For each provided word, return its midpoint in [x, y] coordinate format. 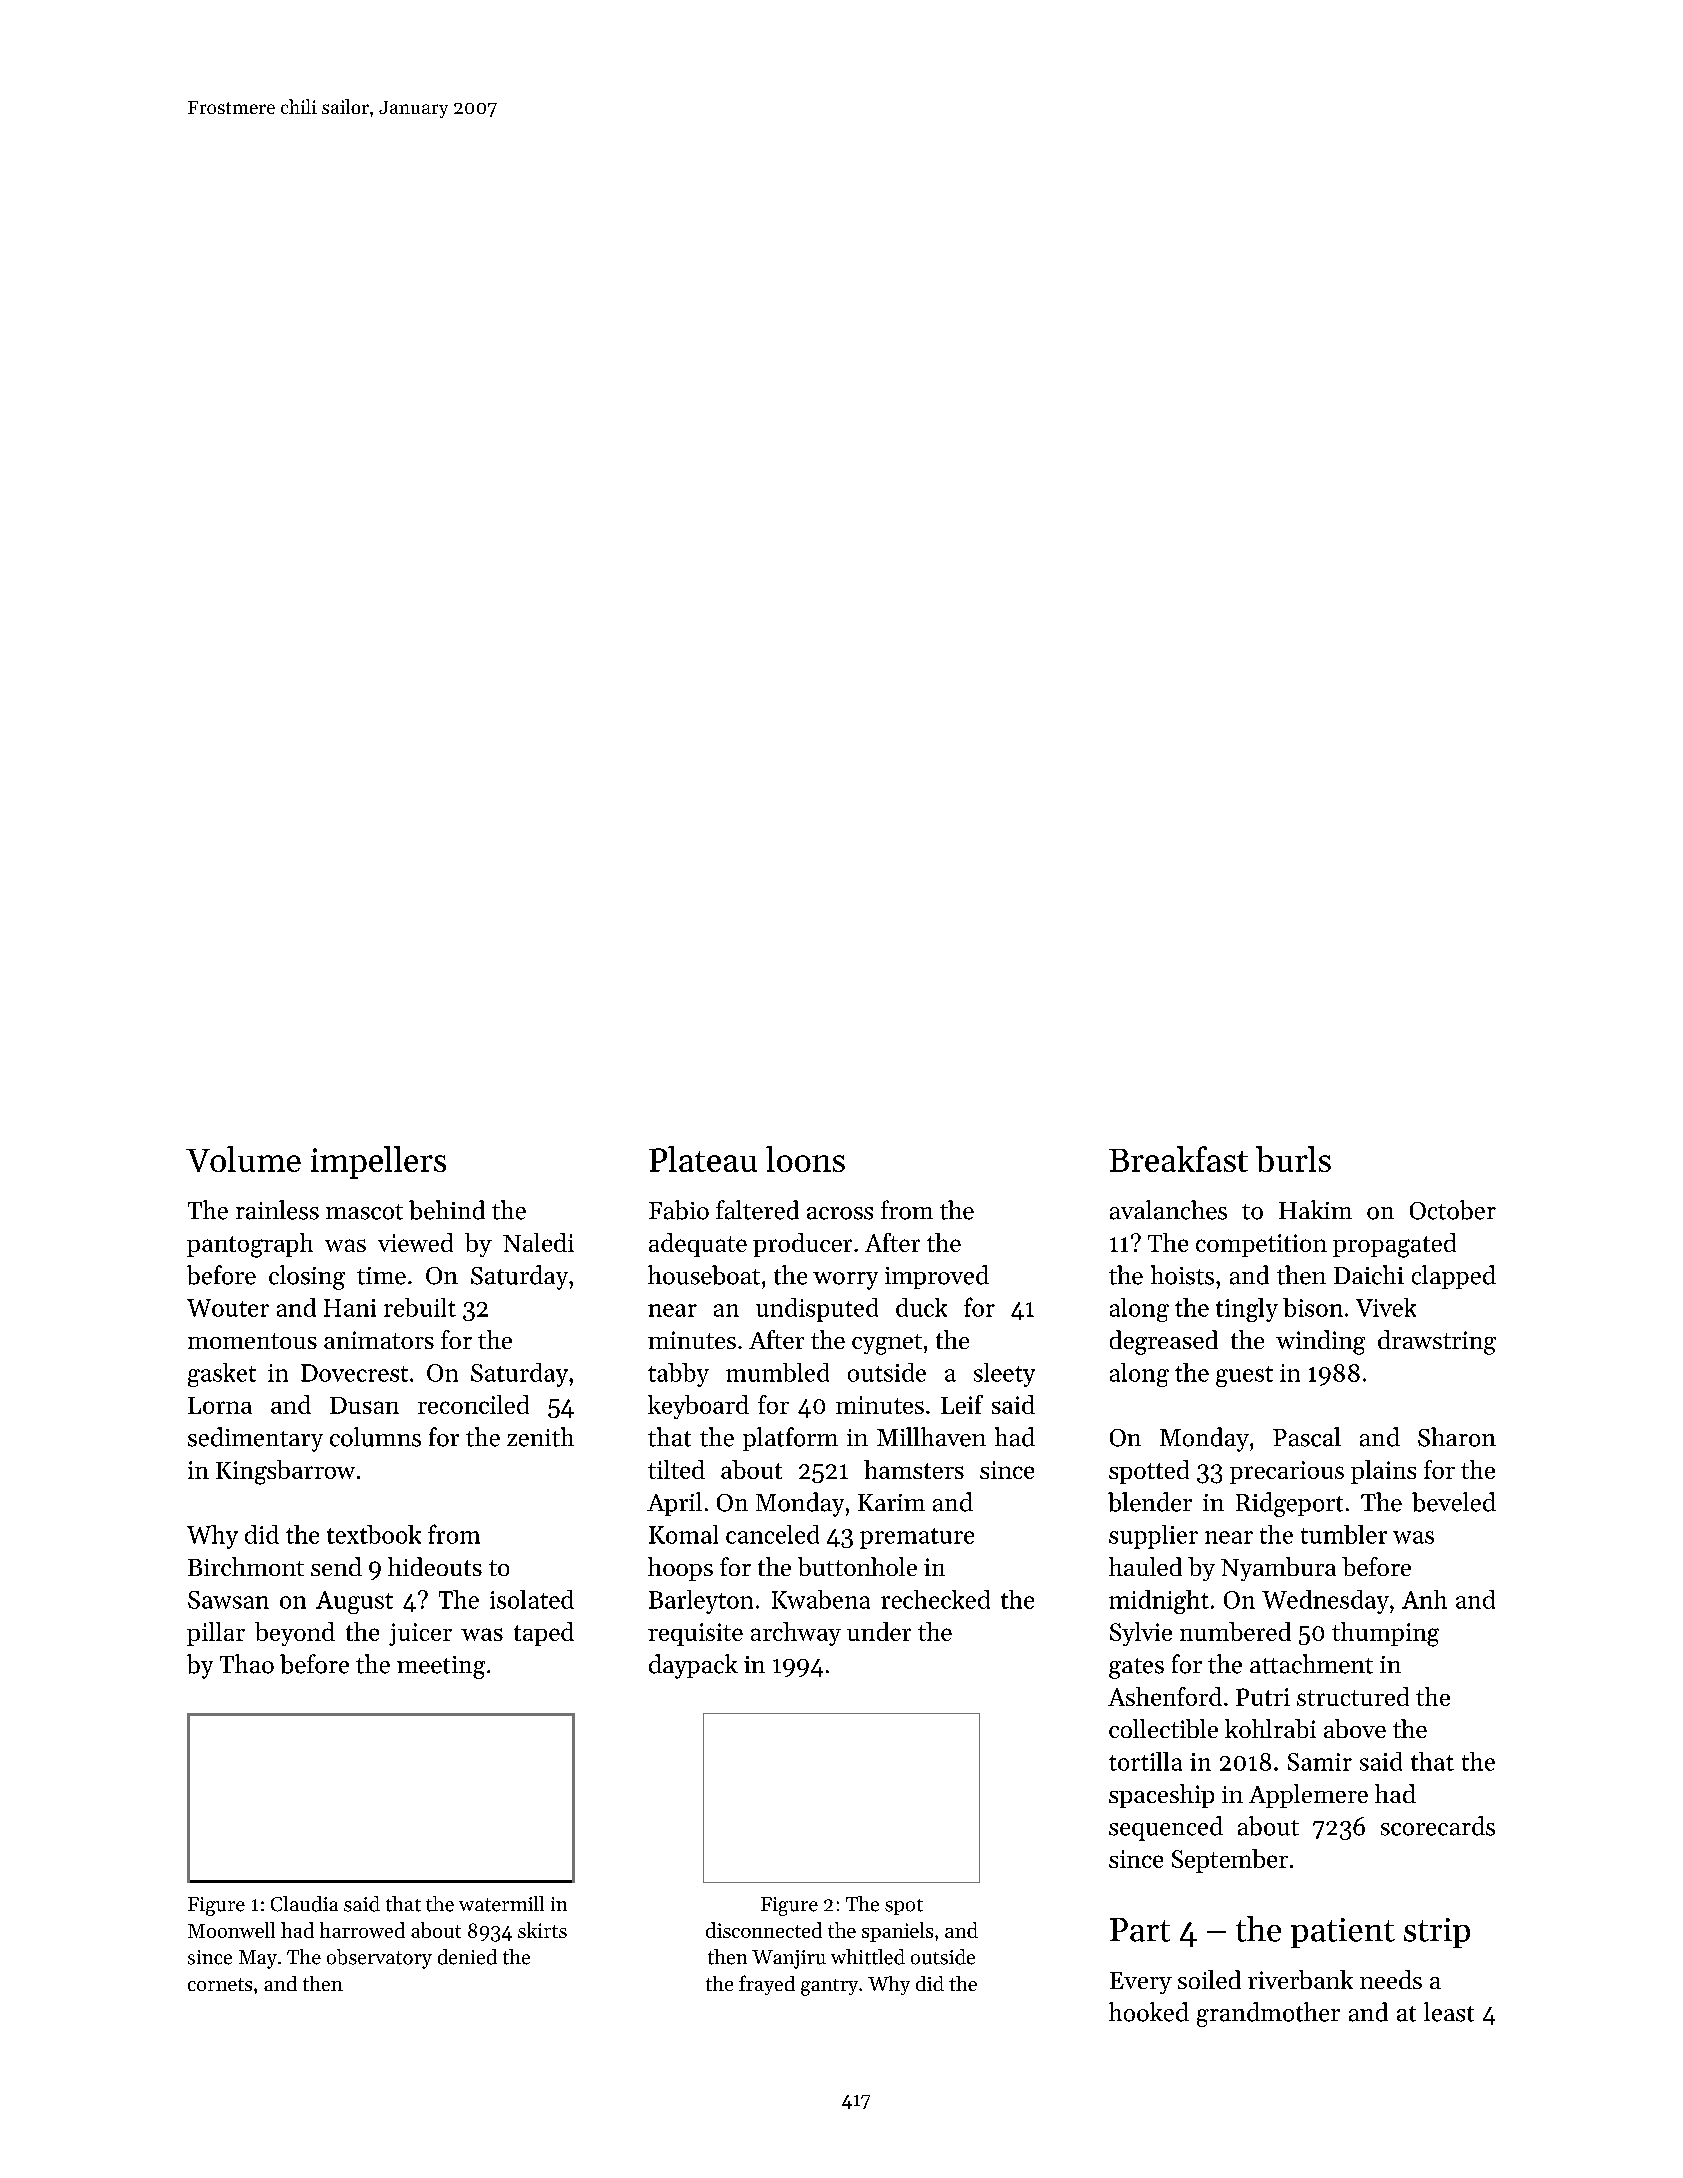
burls [1293, 1159]
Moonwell [231, 1930]
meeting [441, 1667]
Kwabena [821, 1599]
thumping [1385, 1634]
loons [805, 1159]
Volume [243, 1159]
